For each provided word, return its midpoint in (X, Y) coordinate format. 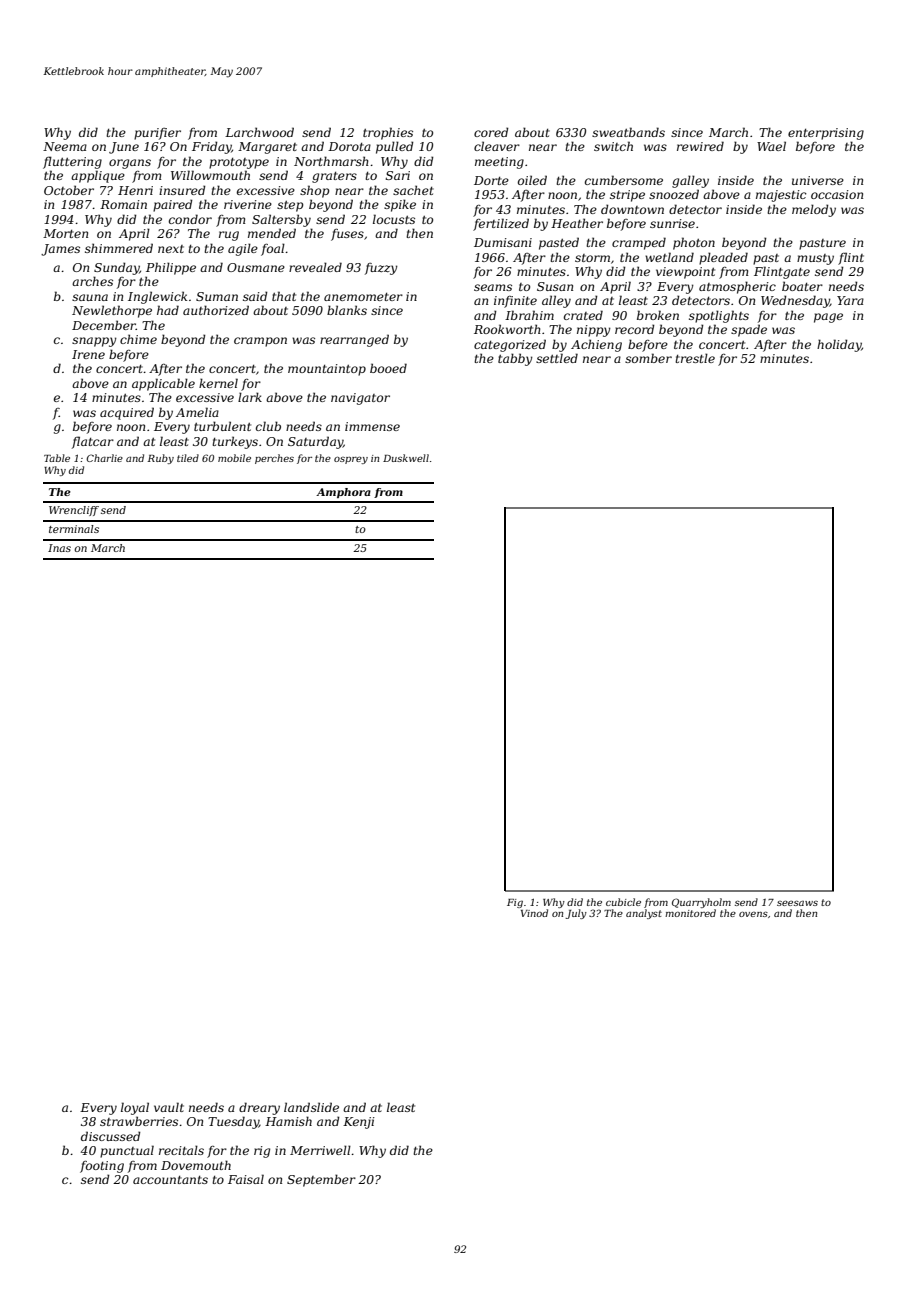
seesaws (797, 903)
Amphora (343, 493)
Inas (59, 548)
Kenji (359, 1123)
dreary (259, 1108)
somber (648, 358)
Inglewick (157, 297)
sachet (413, 190)
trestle (695, 358)
